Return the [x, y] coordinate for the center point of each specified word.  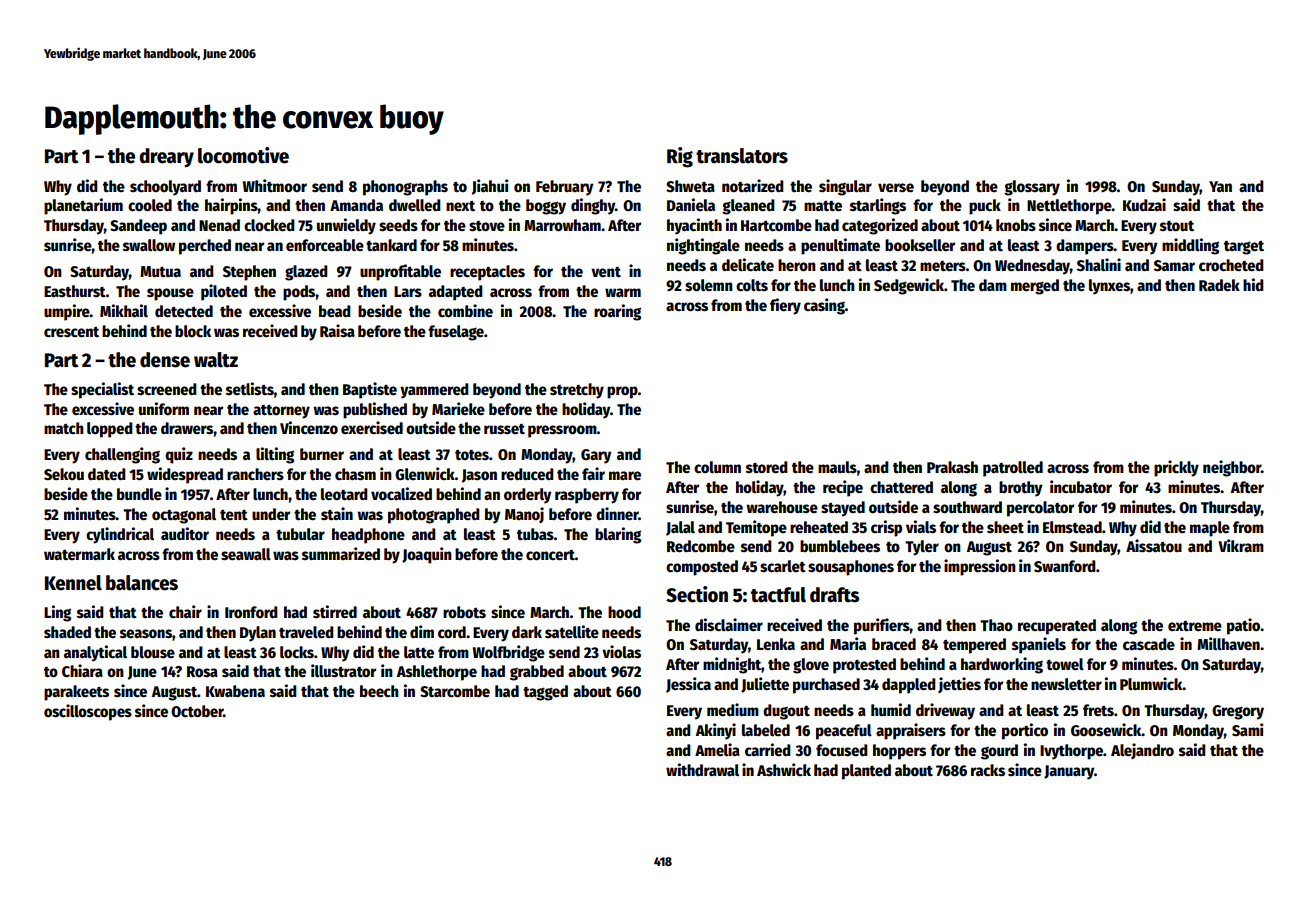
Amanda [356, 205]
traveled [306, 632]
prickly [1176, 468]
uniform [164, 408]
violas [621, 652]
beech [379, 691]
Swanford [1065, 566]
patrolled [1013, 469]
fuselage [456, 333]
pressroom [562, 431]
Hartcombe [776, 225]
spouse [170, 294]
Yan [1220, 186]
